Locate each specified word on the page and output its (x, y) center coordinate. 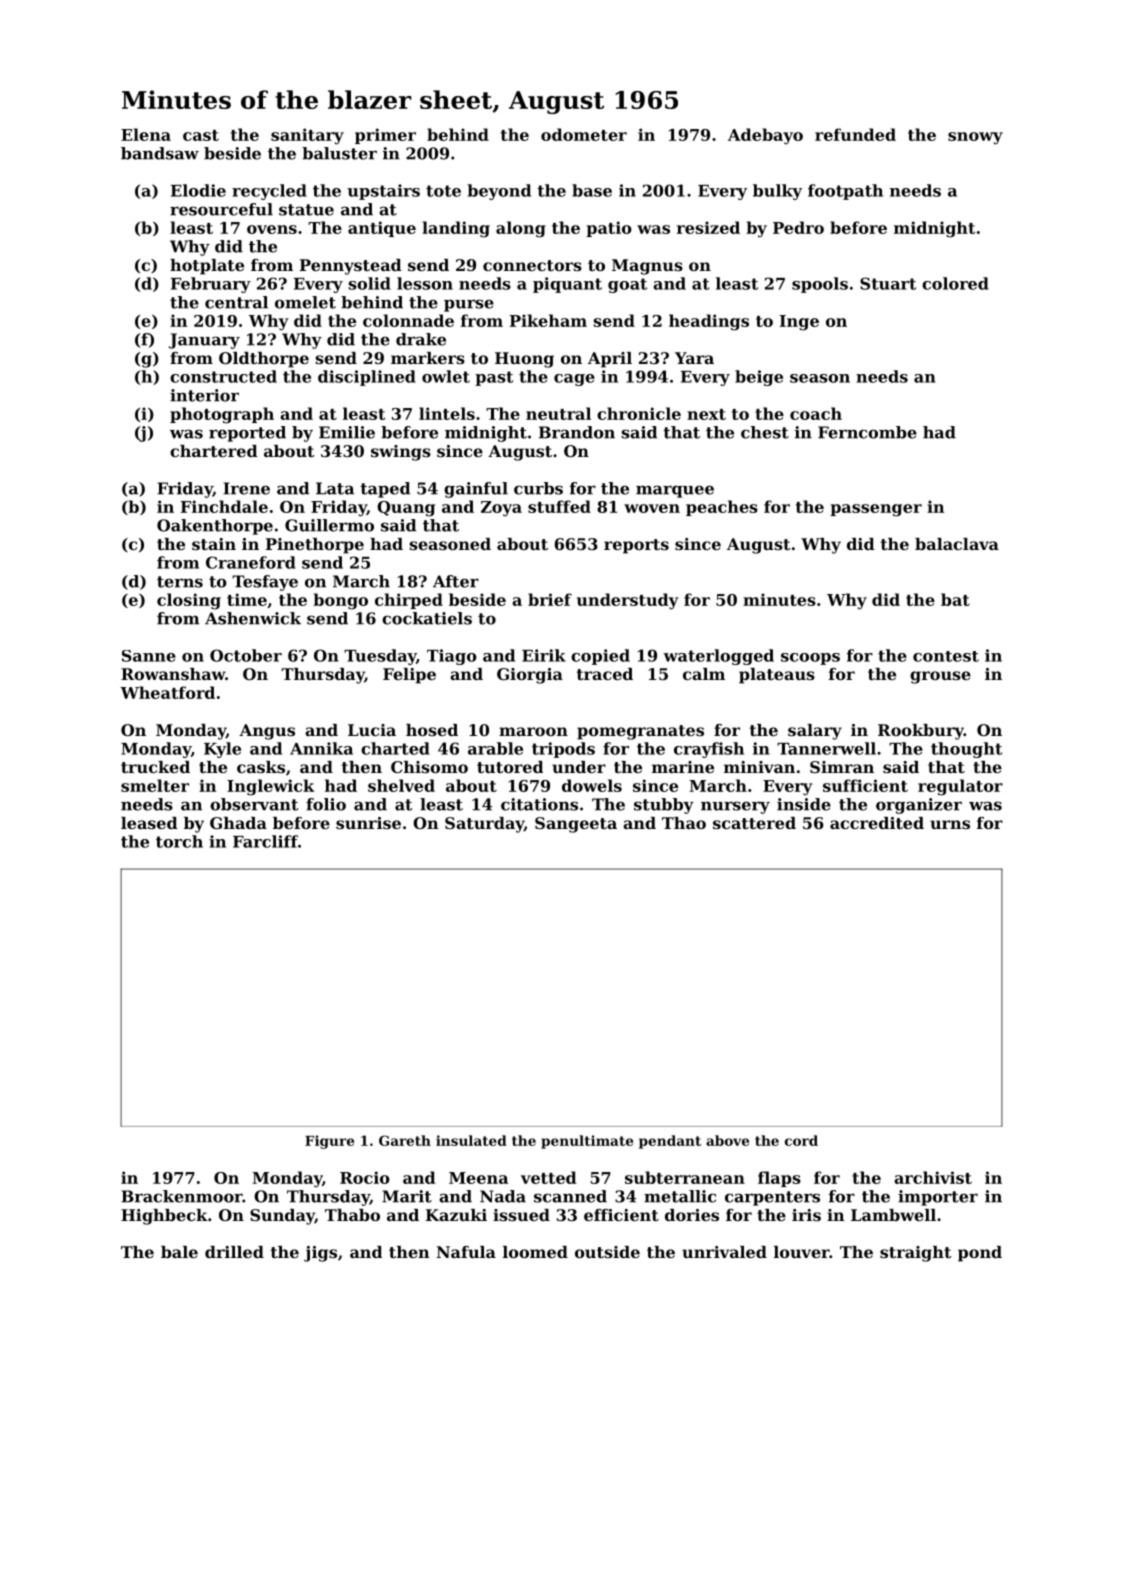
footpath (845, 192)
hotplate (207, 267)
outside (607, 1252)
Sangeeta (576, 825)
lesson (425, 283)
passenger (876, 510)
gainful (476, 490)
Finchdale (224, 506)
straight (915, 1254)
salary (815, 732)
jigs (320, 1254)
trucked (155, 767)
